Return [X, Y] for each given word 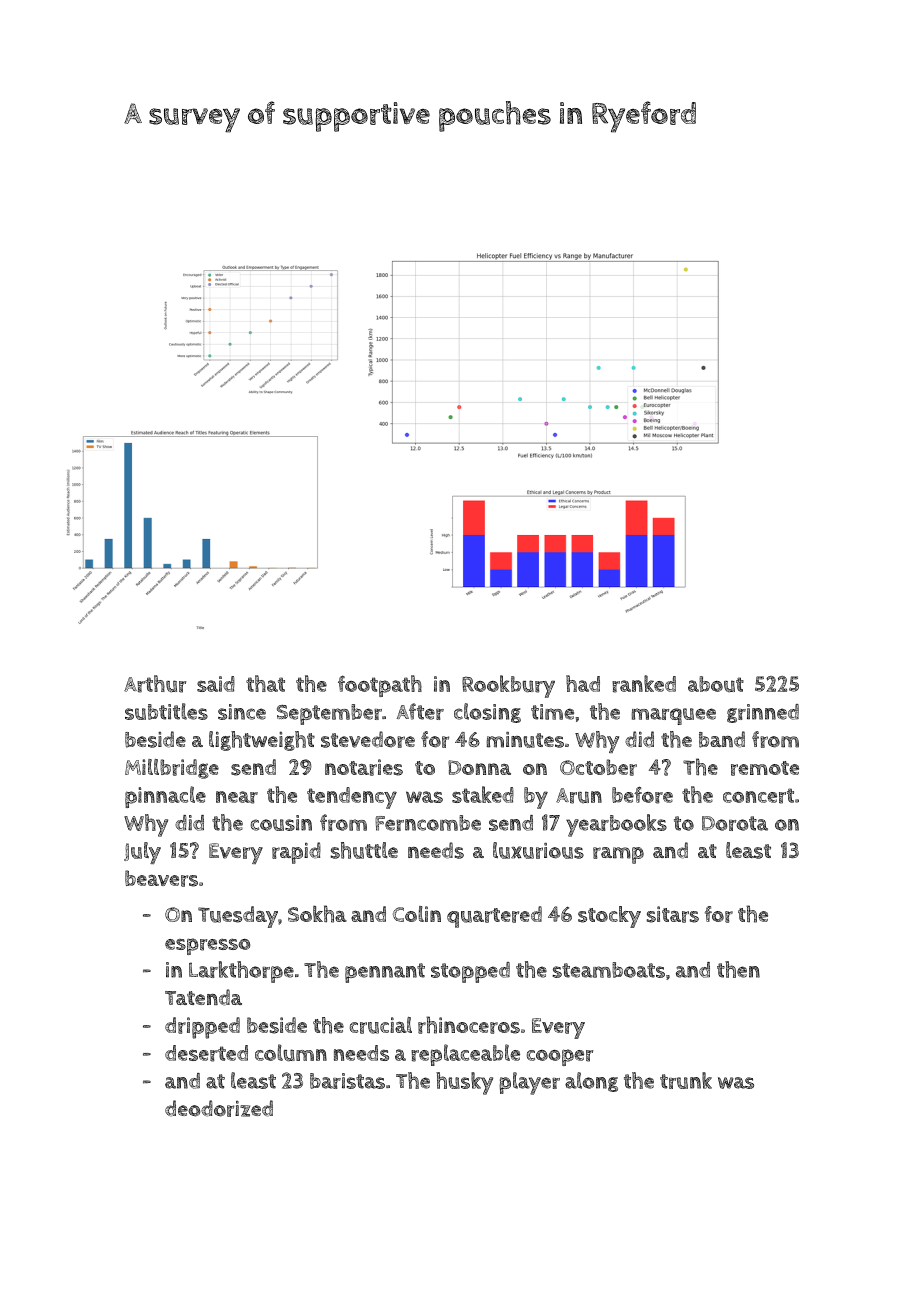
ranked [644, 684]
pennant [385, 973]
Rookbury [508, 686]
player [529, 1083]
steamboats [609, 970]
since [242, 712]
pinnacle [165, 797]
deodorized [219, 1108]
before [642, 795]
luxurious [538, 850]
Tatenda [203, 997]
